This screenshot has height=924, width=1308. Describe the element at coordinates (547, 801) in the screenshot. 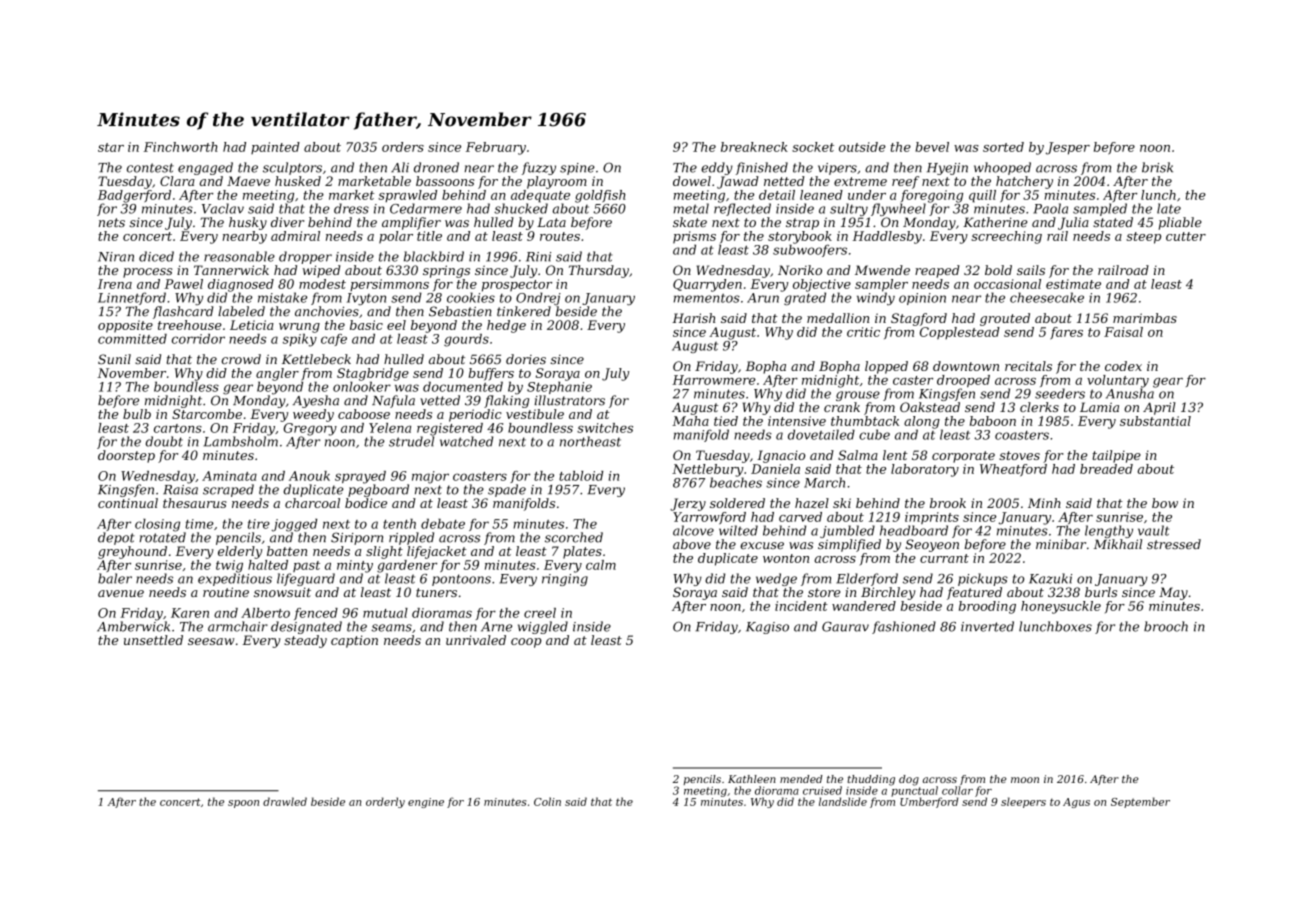

I see `Colin` at that location.
